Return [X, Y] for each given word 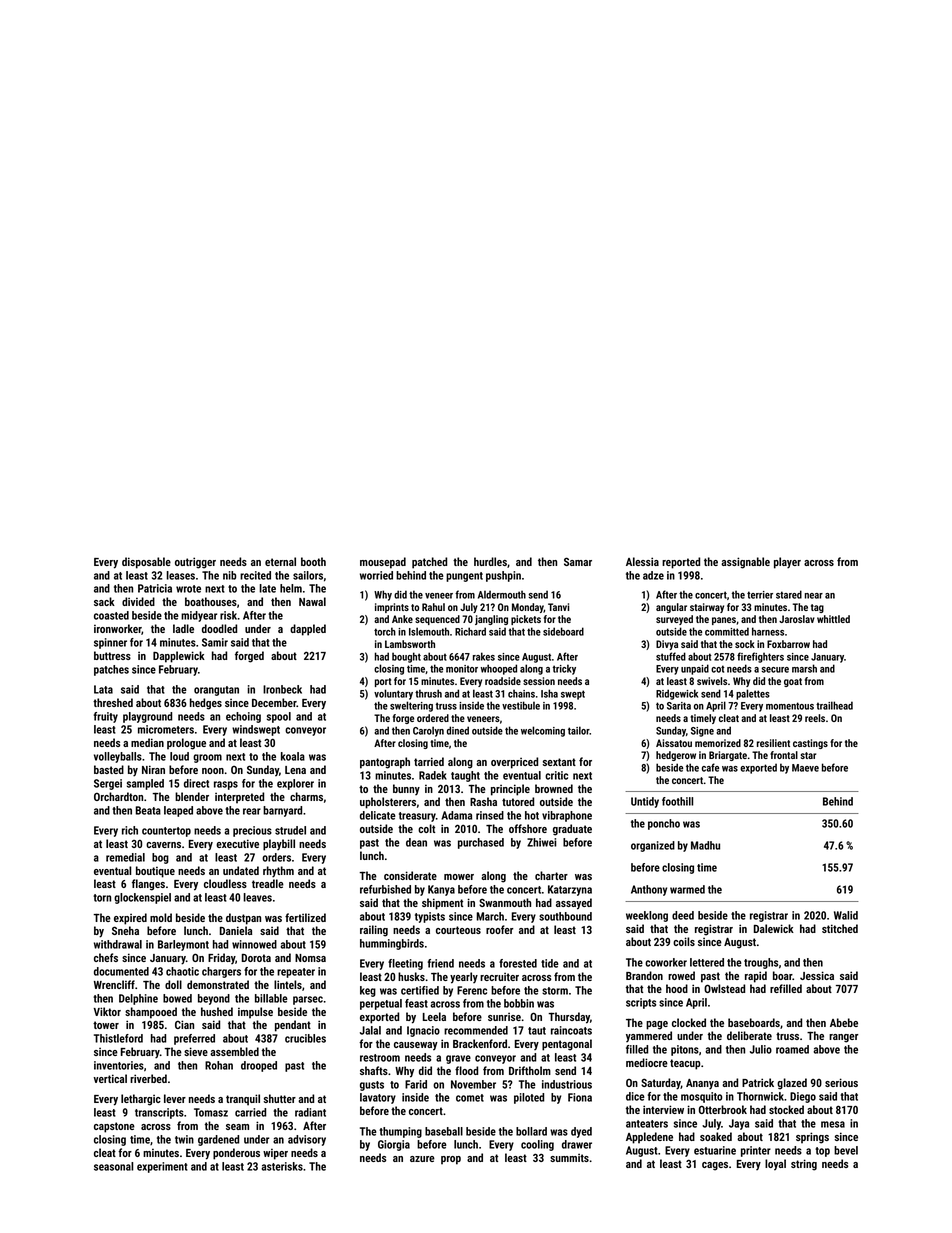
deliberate [749, 1035]
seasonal [114, 1166]
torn [102, 898]
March [490, 916]
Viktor [107, 1011]
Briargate [728, 756]
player [787, 563]
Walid [846, 915]
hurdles [490, 561]
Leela [434, 1016]
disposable [146, 563]
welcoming [543, 731]
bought [406, 657]
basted [109, 769]
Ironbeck [282, 689]
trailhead [834, 705]
